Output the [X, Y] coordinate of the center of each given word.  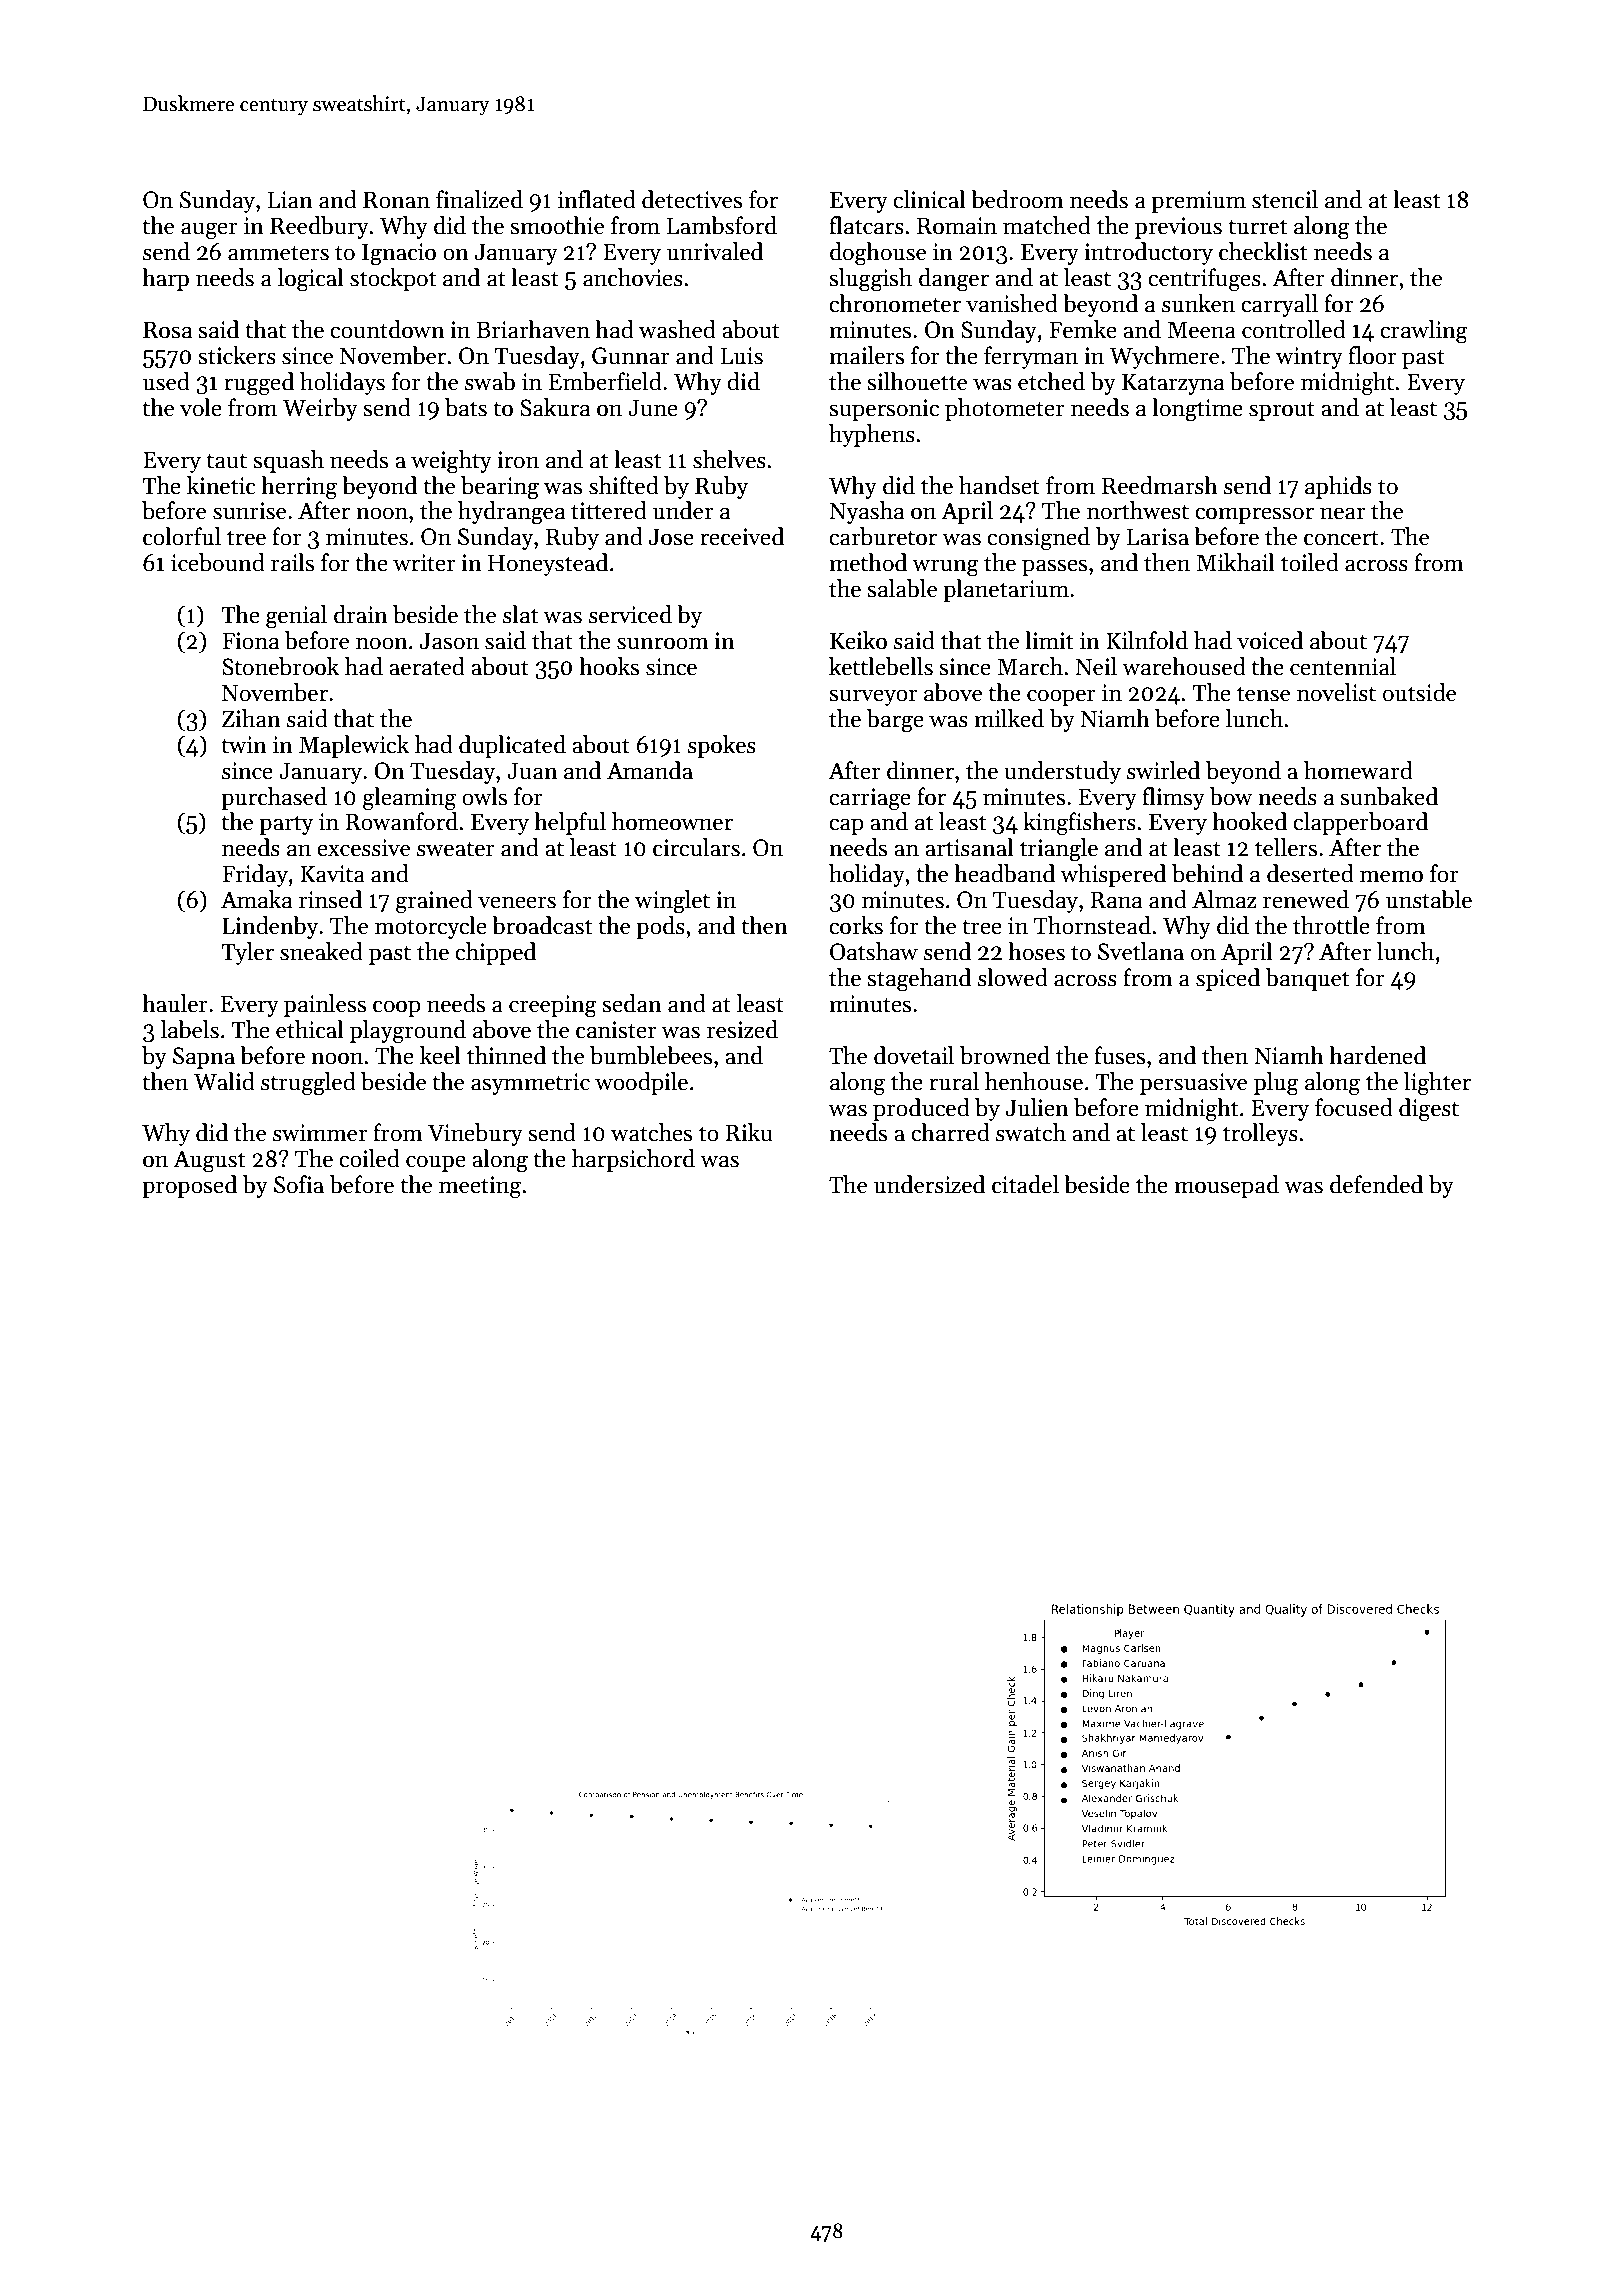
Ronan [396, 200]
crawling [1424, 332]
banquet [1308, 979]
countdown [387, 329]
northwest [1138, 510]
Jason [449, 641]
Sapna [204, 1058]
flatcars [866, 225]
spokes [722, 746]
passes [1054, 567]
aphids [1338, 487]
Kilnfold [1147, 640]
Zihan [251, 718]
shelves [729, 459]
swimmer [320, 1133]
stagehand [919, 980]
